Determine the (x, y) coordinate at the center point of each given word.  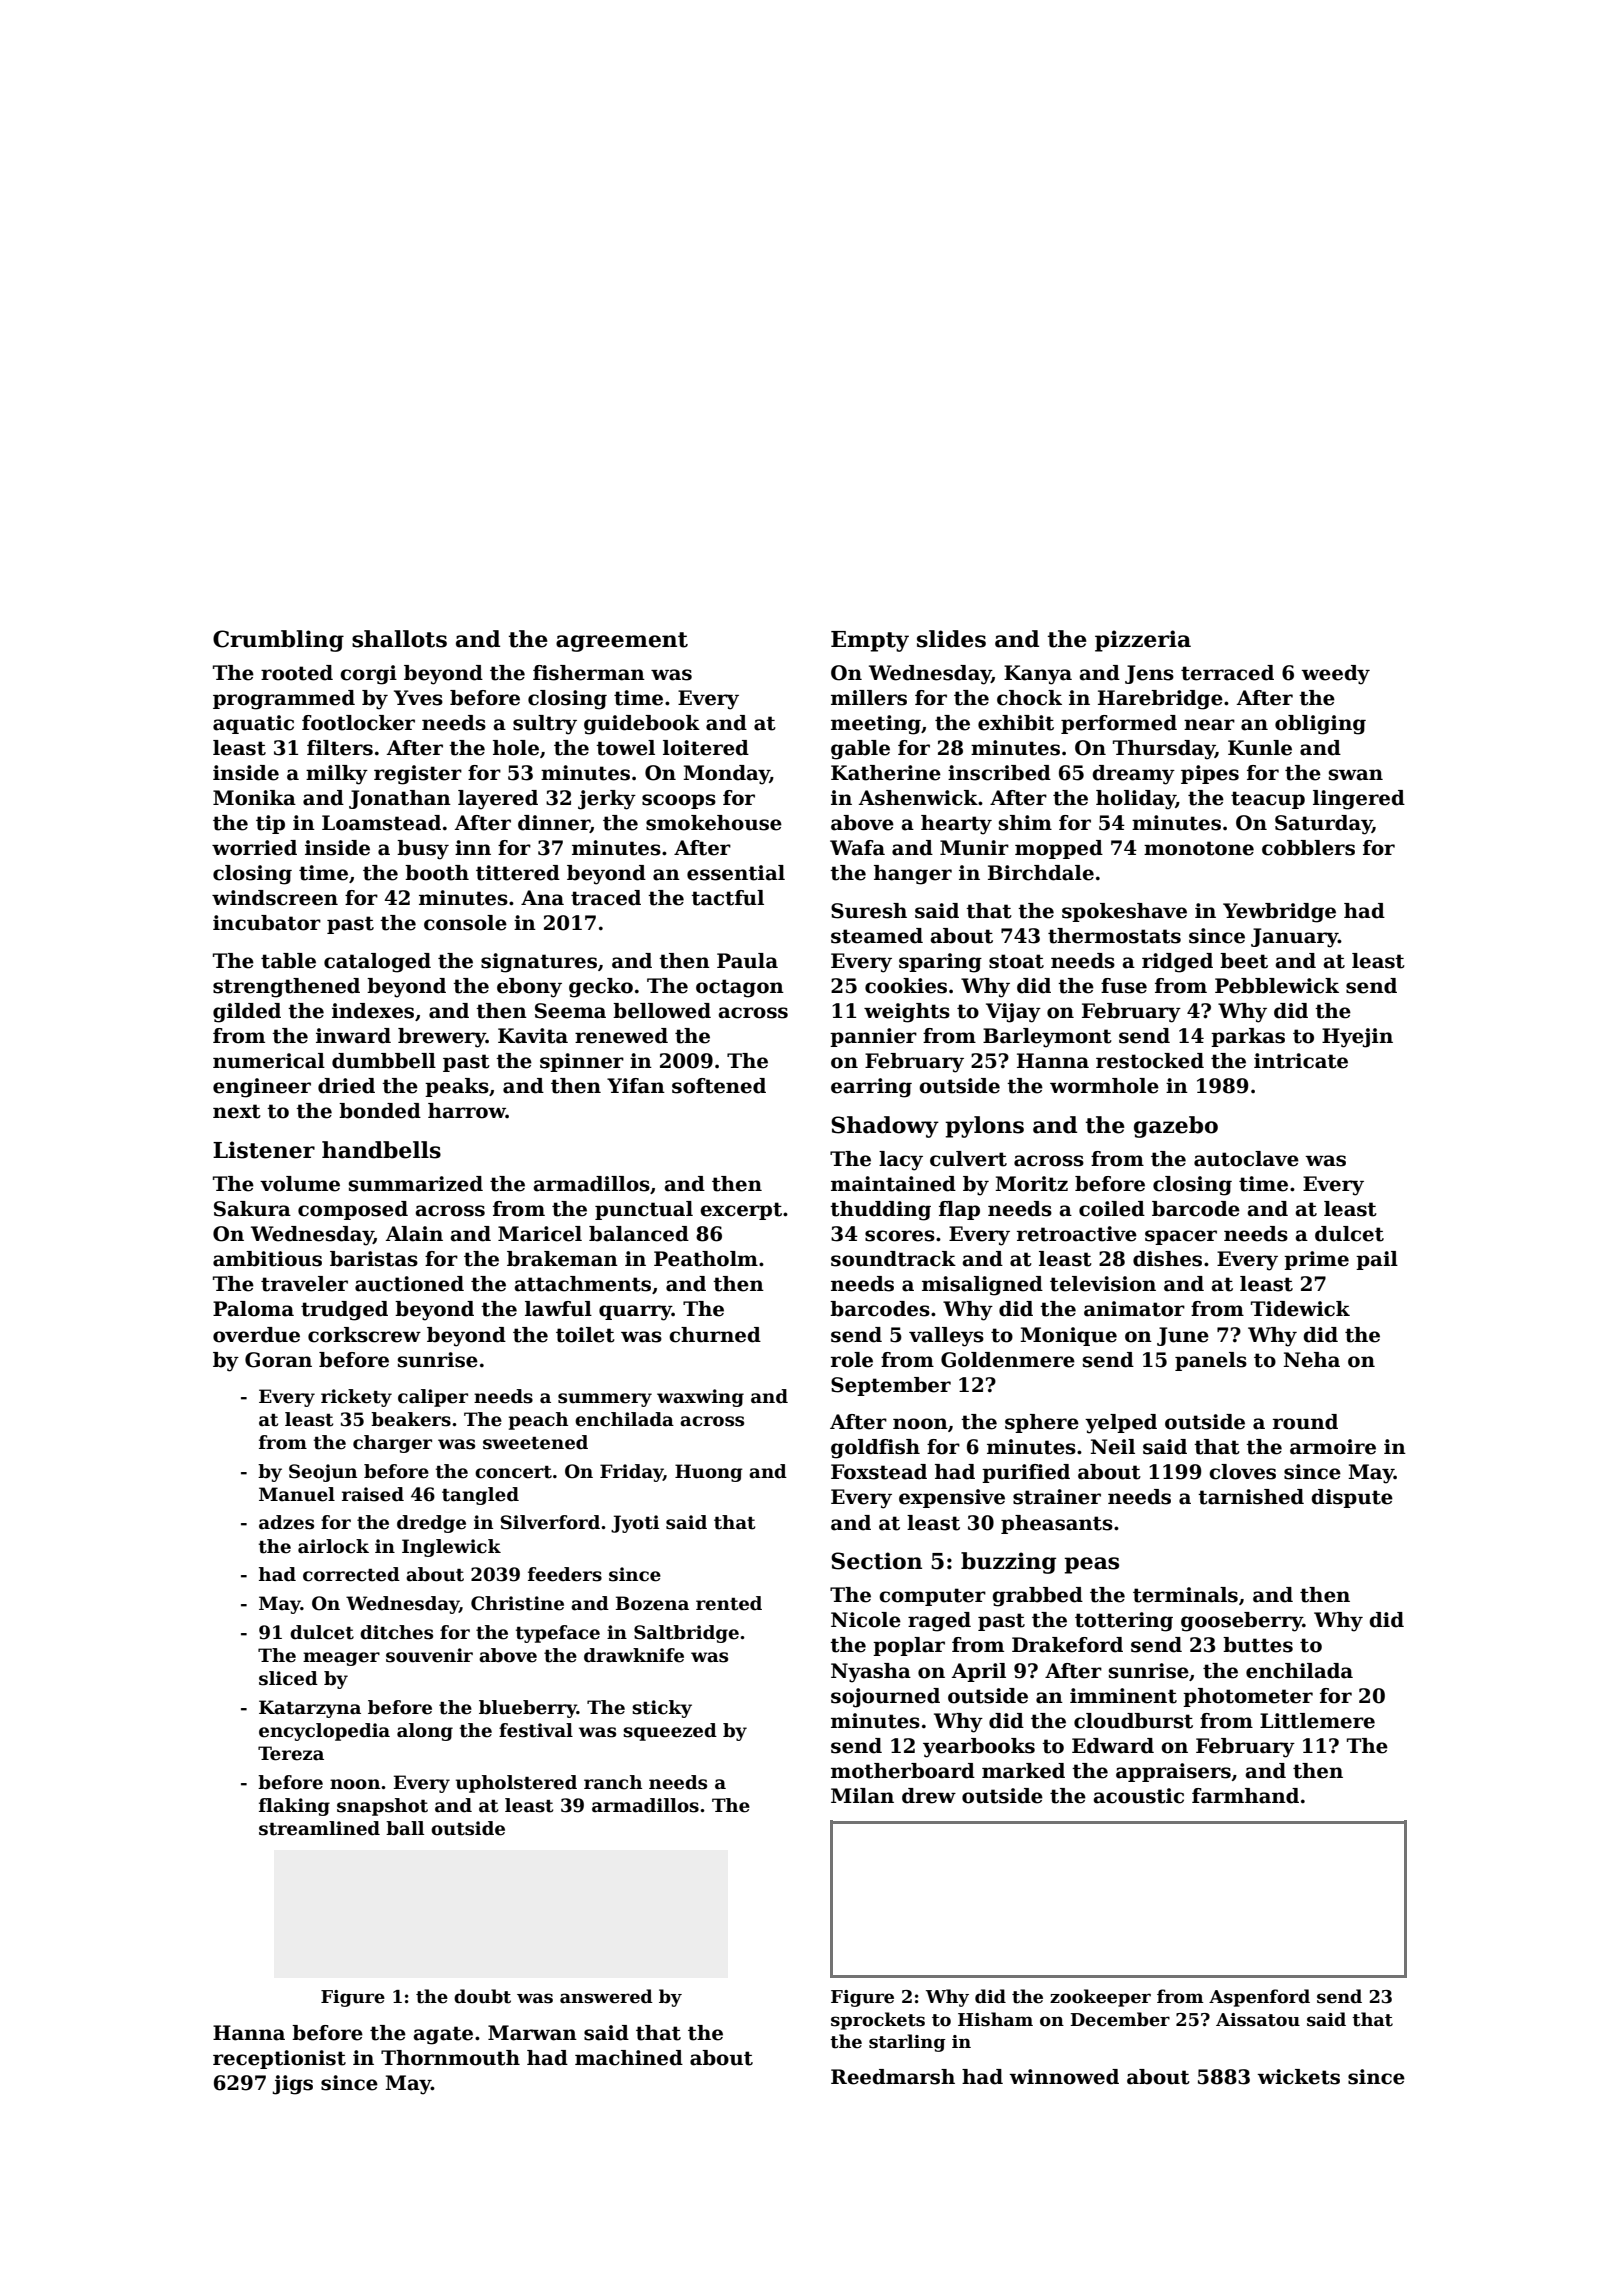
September (891, 1386)
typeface (558, 1634)
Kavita (533, 1036)
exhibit (1016, 723)
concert (513, 1472)
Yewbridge (1279, 913)
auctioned (409, 1284)
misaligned (982, 1286)
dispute (1352, 1498)
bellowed (662, 1011)
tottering (1124, 1622)
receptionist (279, 2059)
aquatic (253, 724)
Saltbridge (686, 1634)
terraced (1227, 673)
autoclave (1246, 1159)
